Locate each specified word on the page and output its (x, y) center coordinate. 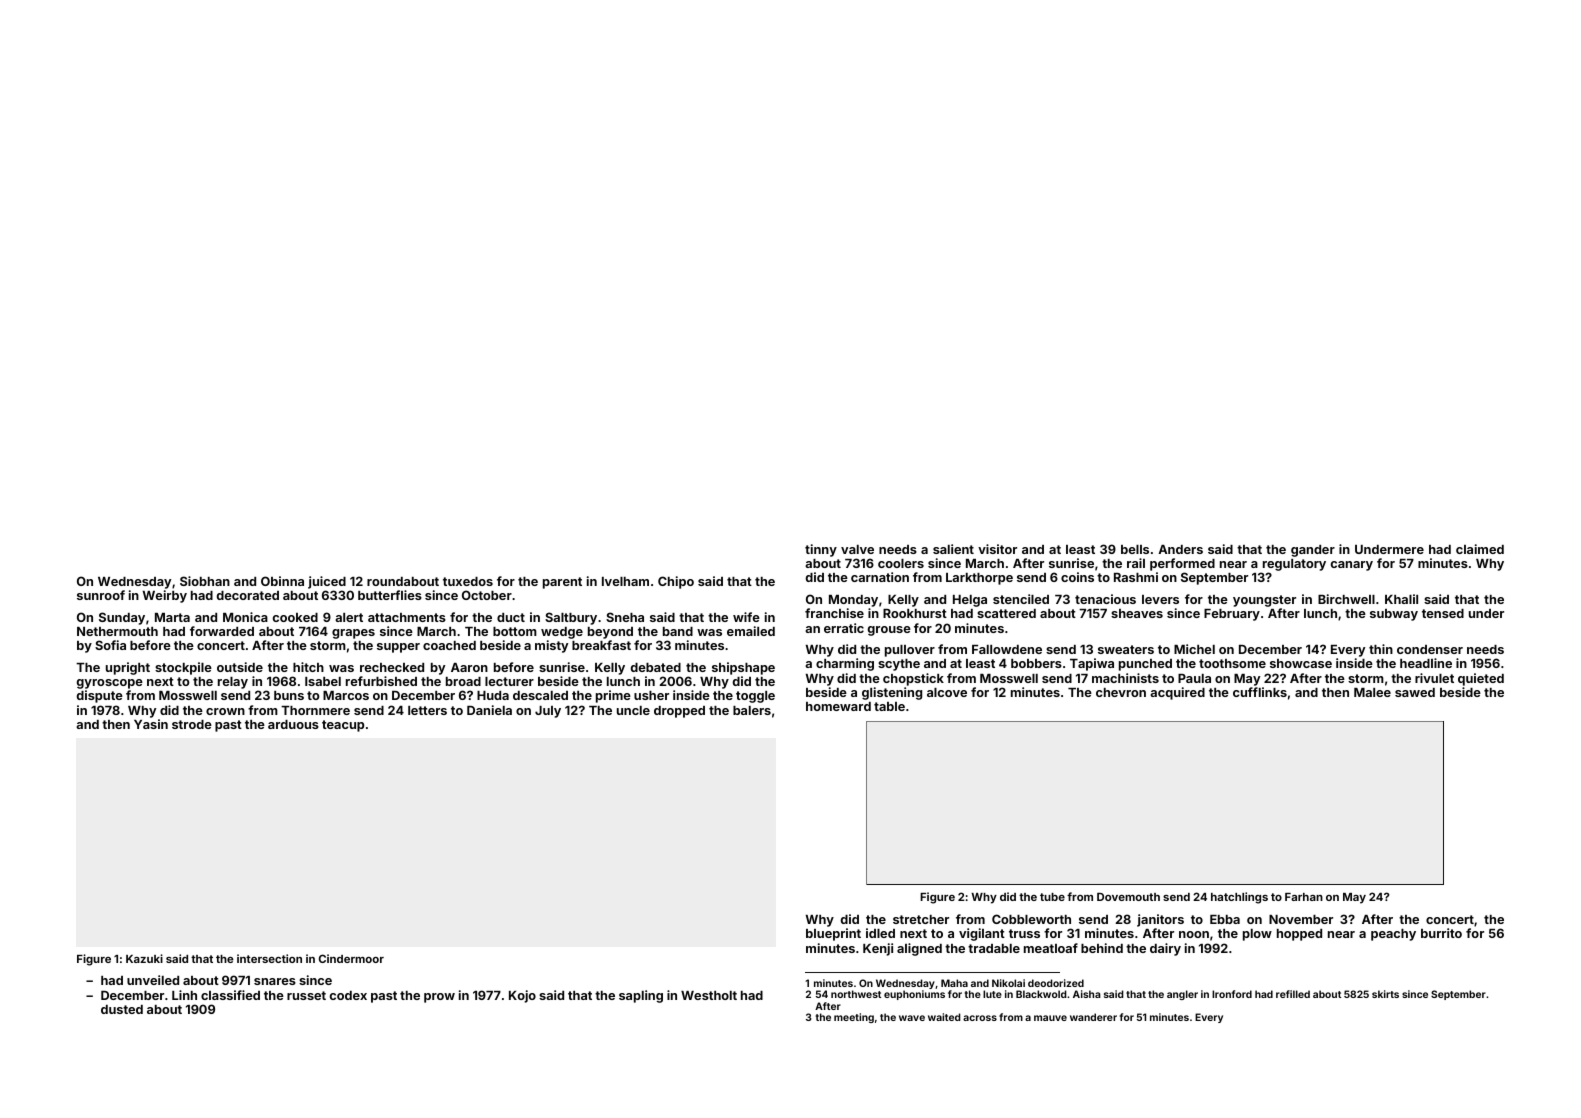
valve (857, 549)
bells (1135, 549)
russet (306, 995)
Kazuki (144, 958)
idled (880, 933)
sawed (1415, 692)
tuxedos (468, 581)
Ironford (1232, 994)
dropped (679, 712)
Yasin (151, 724)
